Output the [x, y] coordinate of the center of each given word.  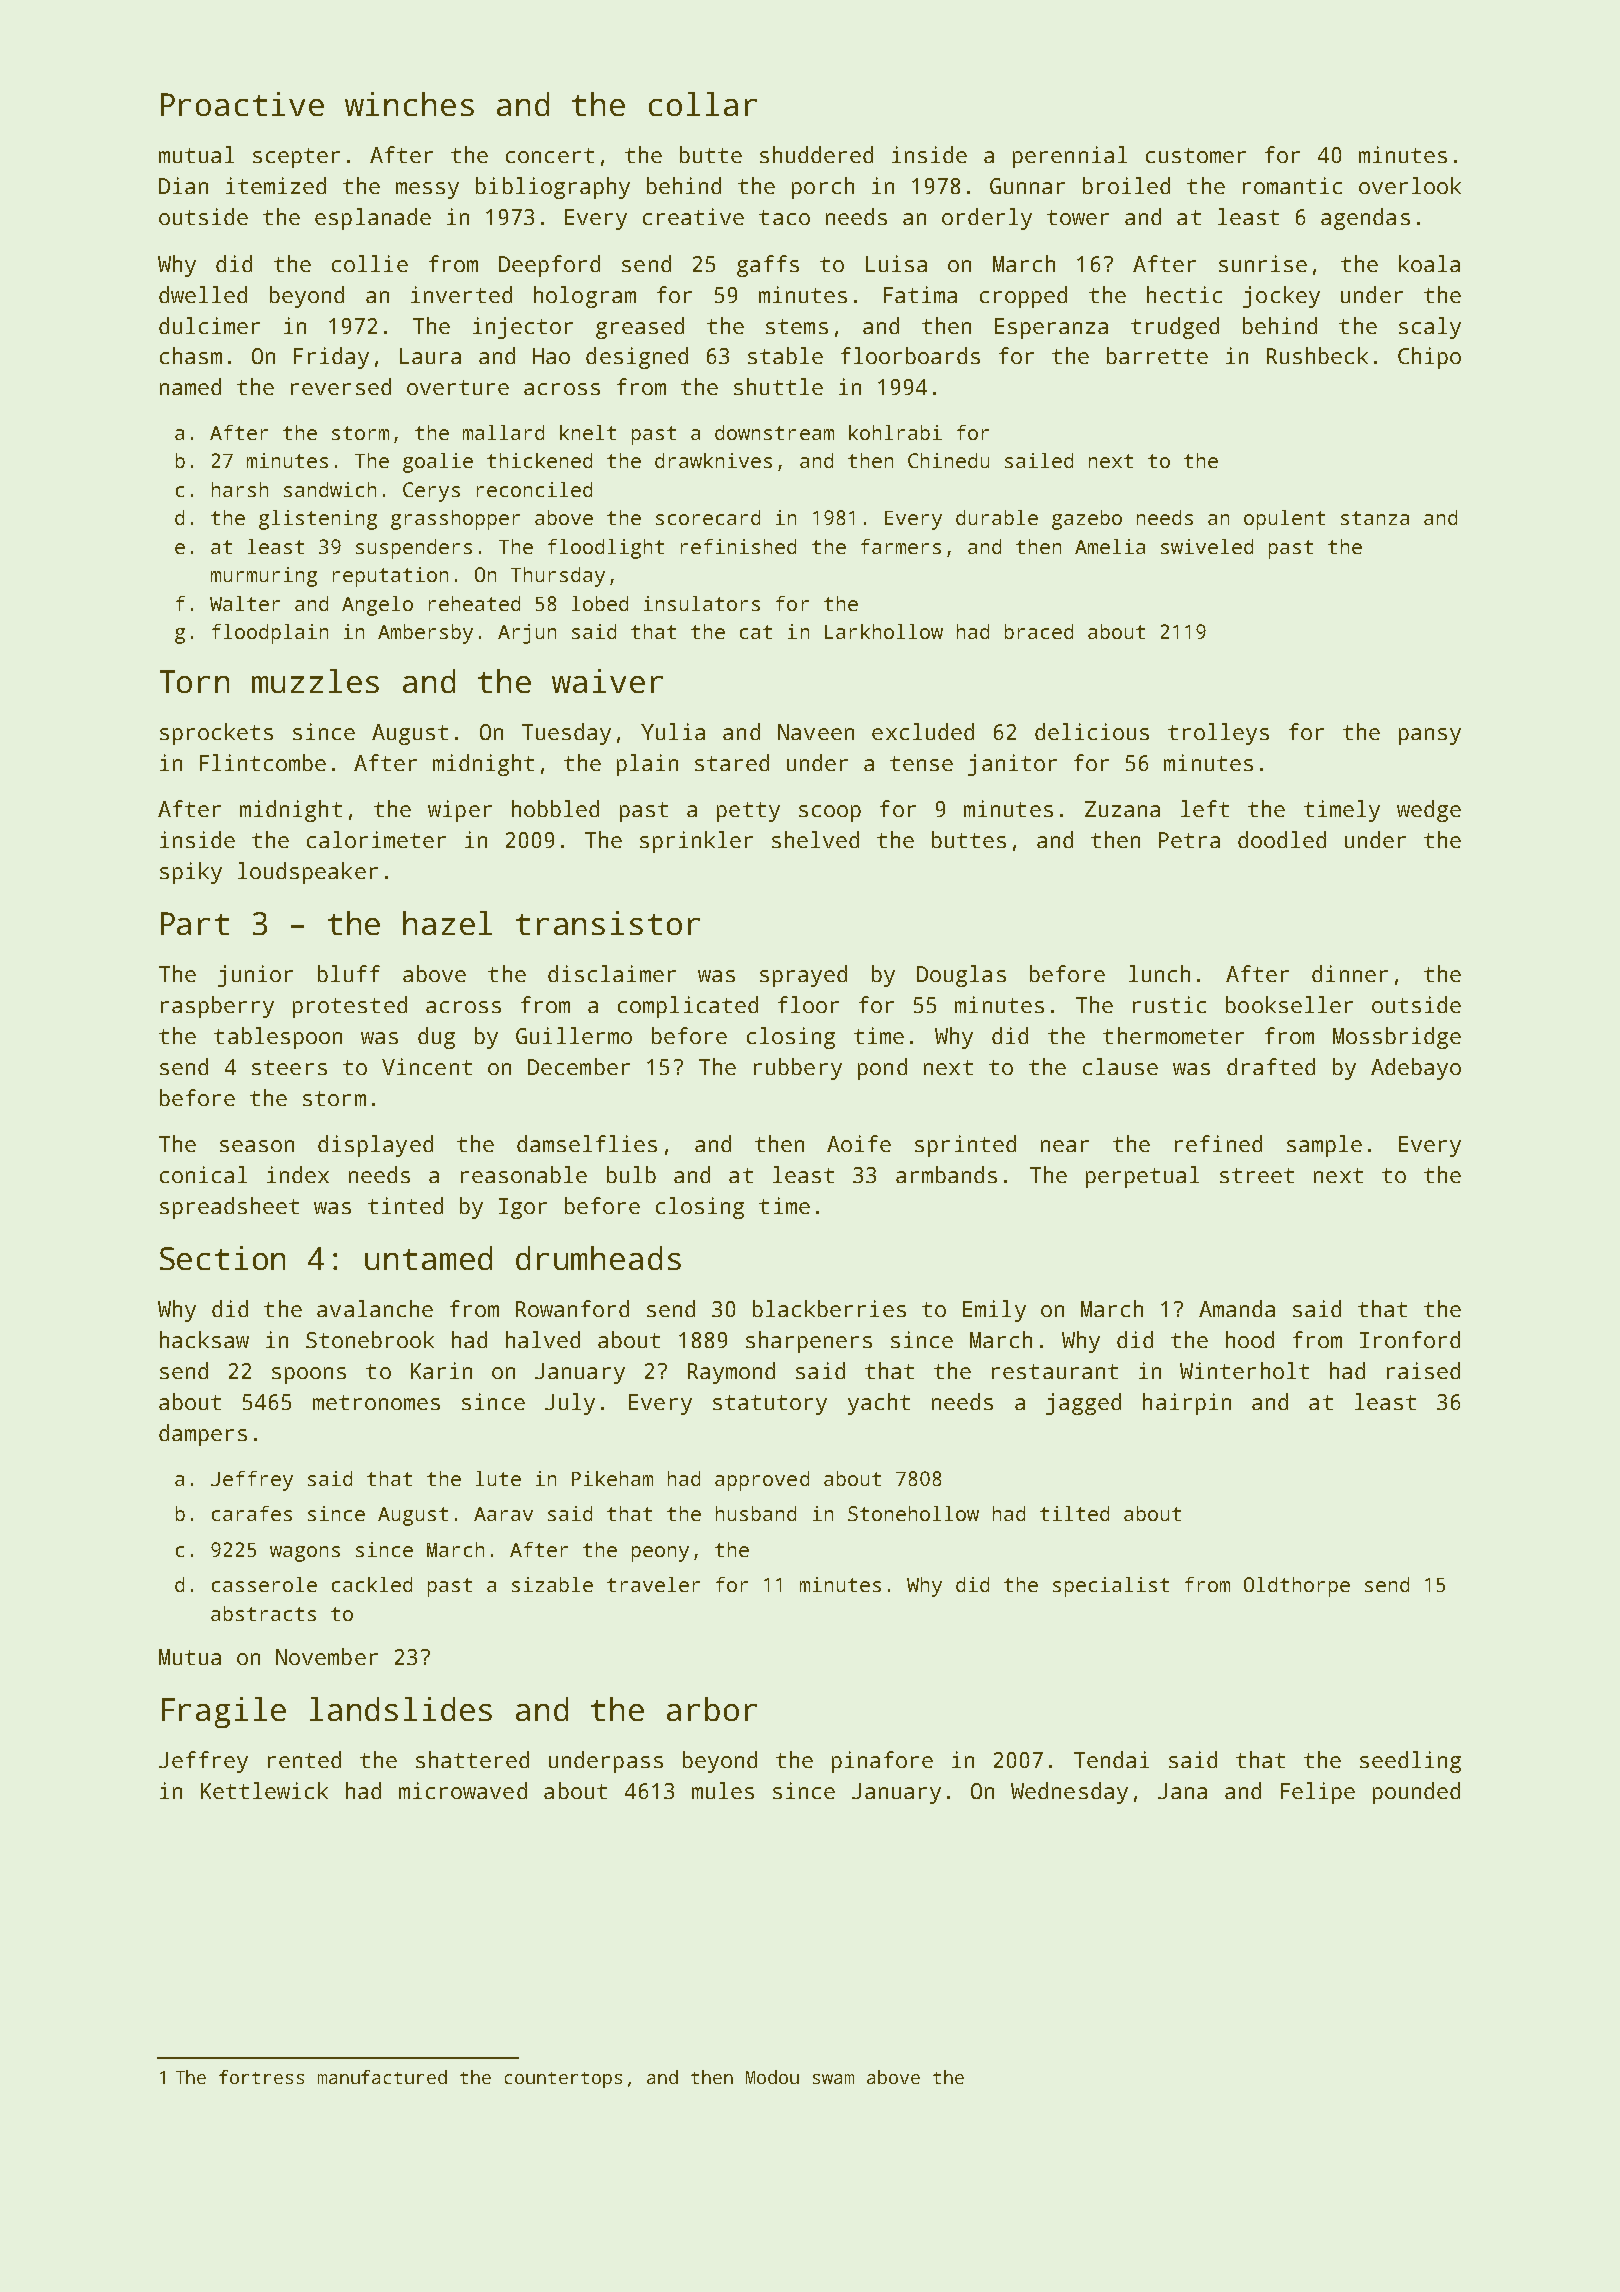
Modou [772, 2077]
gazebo [1087, 520]
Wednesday [1069, 1793]
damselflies [587, 1143]
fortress [261, 2077]
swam [833, 2079]
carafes [252, 1513]
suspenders [414, 549]
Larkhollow [884, 631]
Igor [523, 1208]
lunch [1159, 973]
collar [703, 104]
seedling [1410, 1762]
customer [1196, 155]
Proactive [242, 104]
